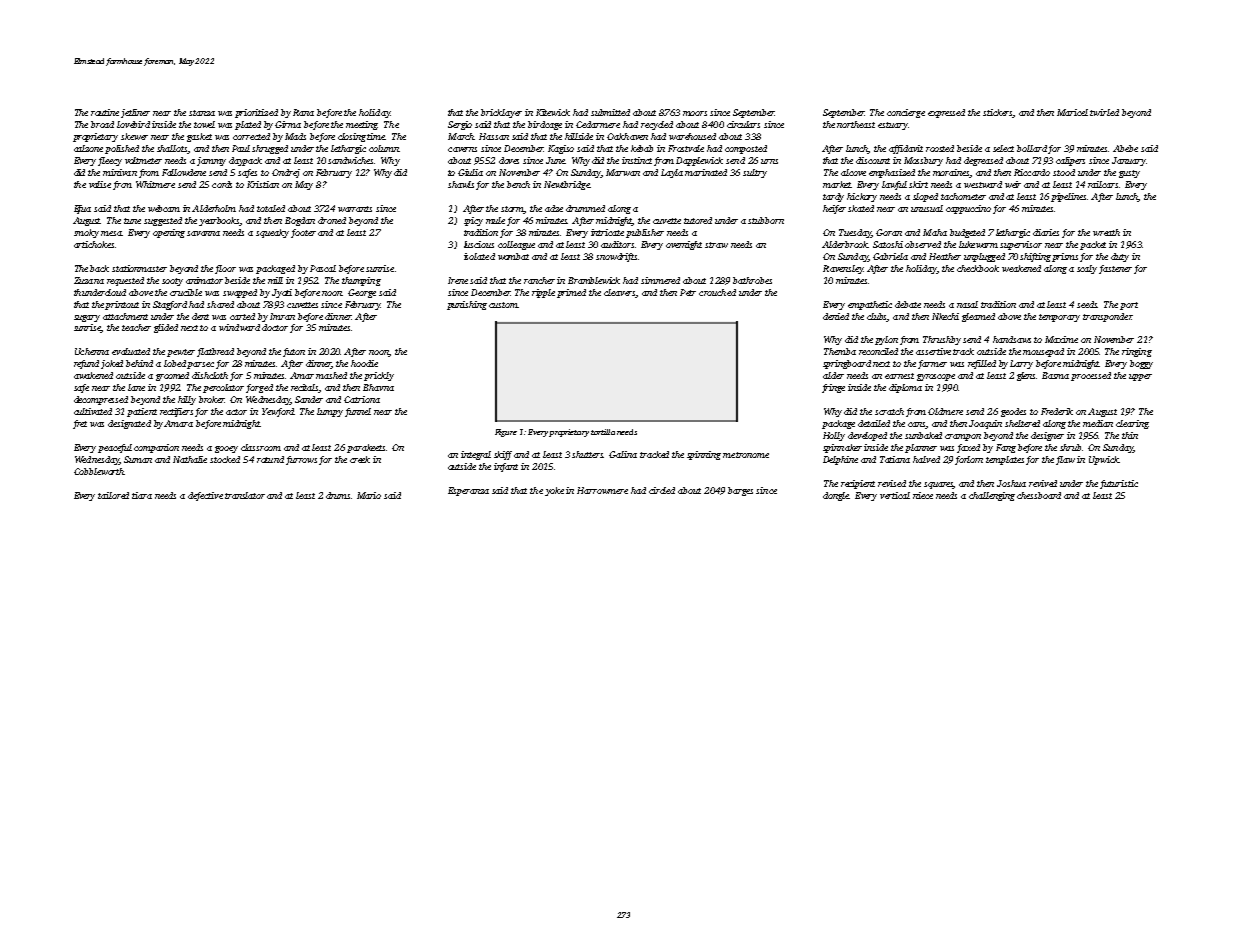 The height and width of the image is (952, 1233). What do you see at coordinates (579, 136) in the image?
I see `hillside` at bounding box center [579, 136].
